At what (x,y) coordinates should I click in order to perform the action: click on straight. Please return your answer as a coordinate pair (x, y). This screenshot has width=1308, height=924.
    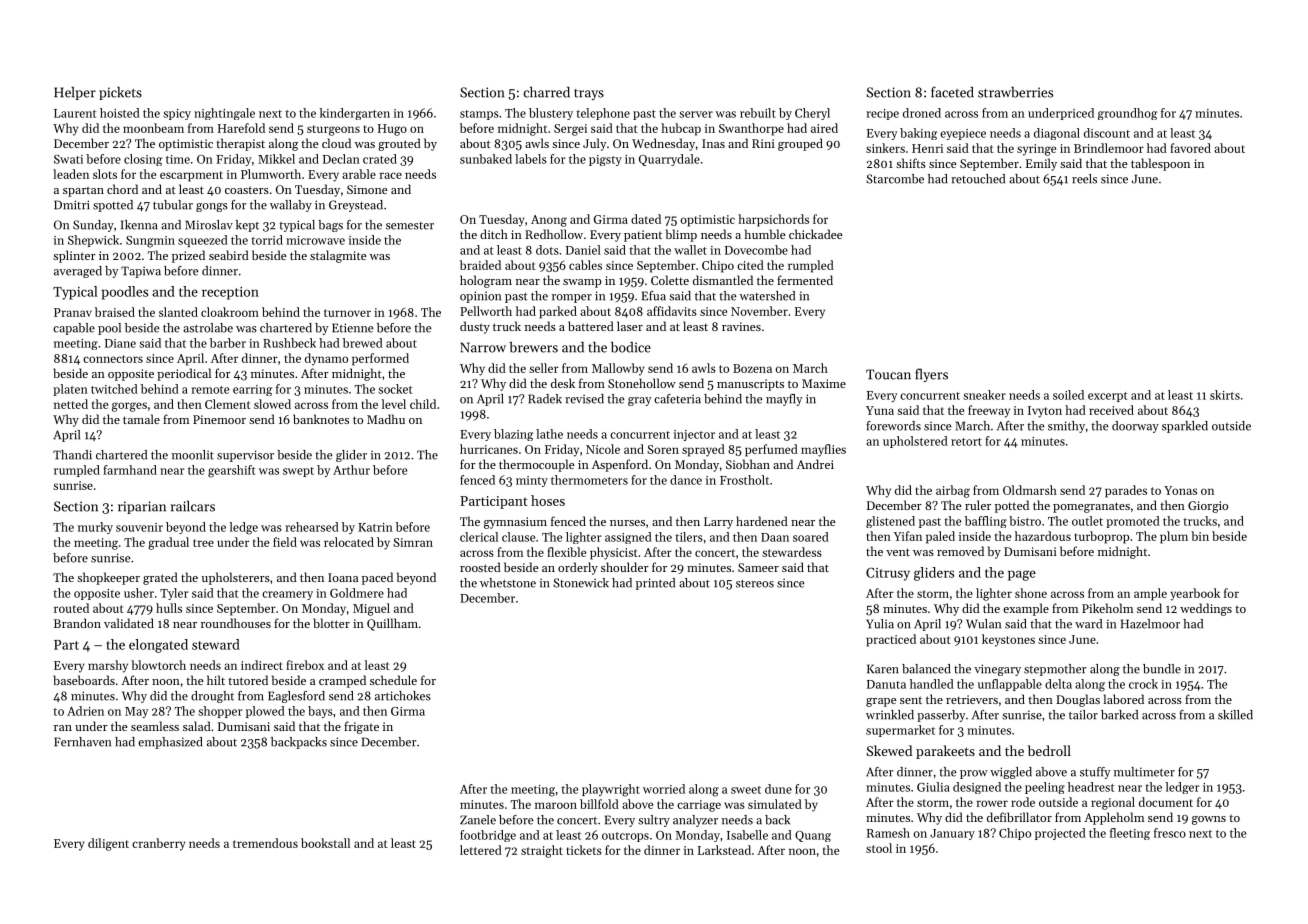
    Looking at the image, I should click on (542, 851).
